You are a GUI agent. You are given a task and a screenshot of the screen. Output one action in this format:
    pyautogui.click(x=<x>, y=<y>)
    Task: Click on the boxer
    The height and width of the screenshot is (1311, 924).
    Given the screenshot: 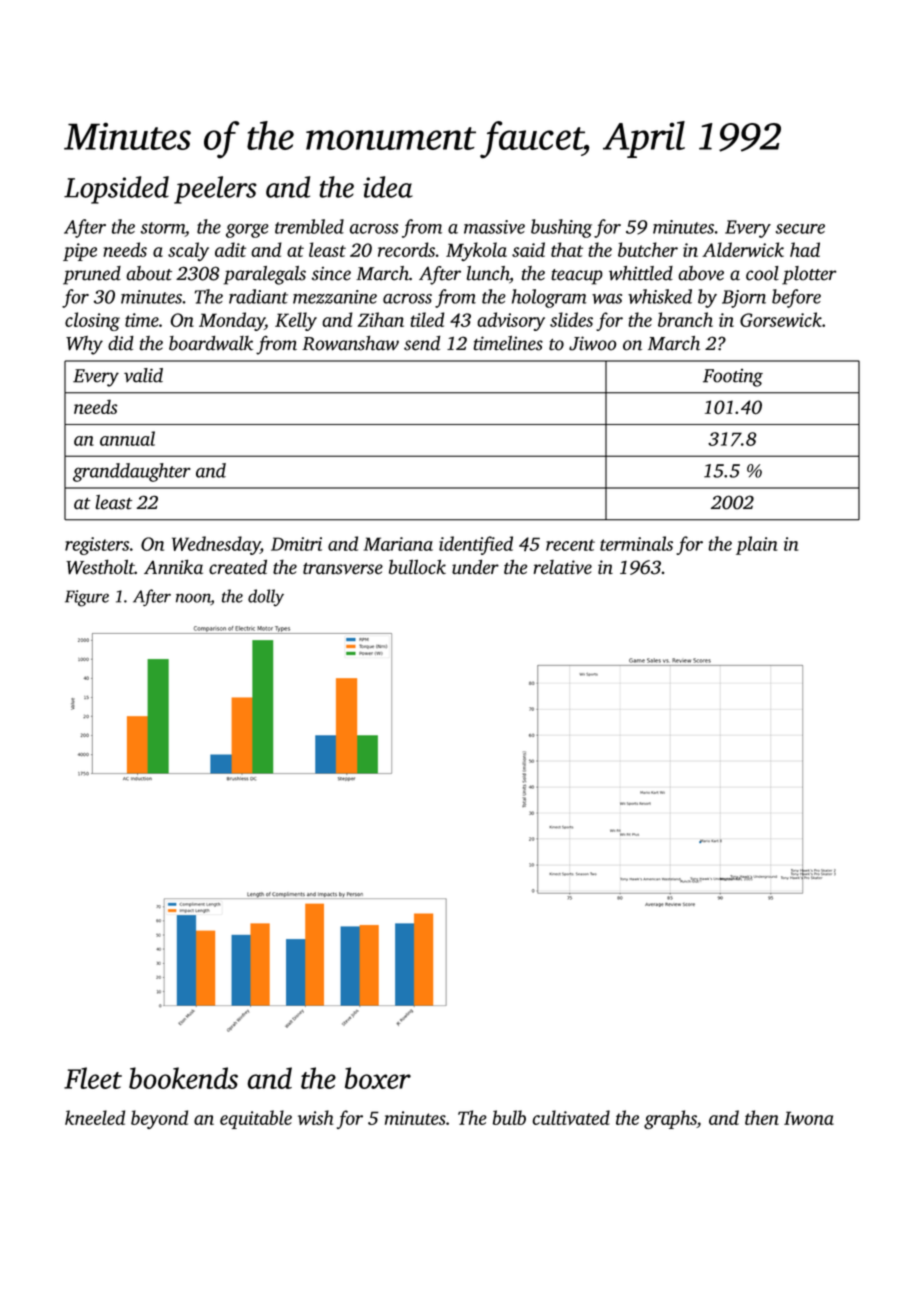 What is the action you would take?
    pyautogui.click(x=378, y=1078)
